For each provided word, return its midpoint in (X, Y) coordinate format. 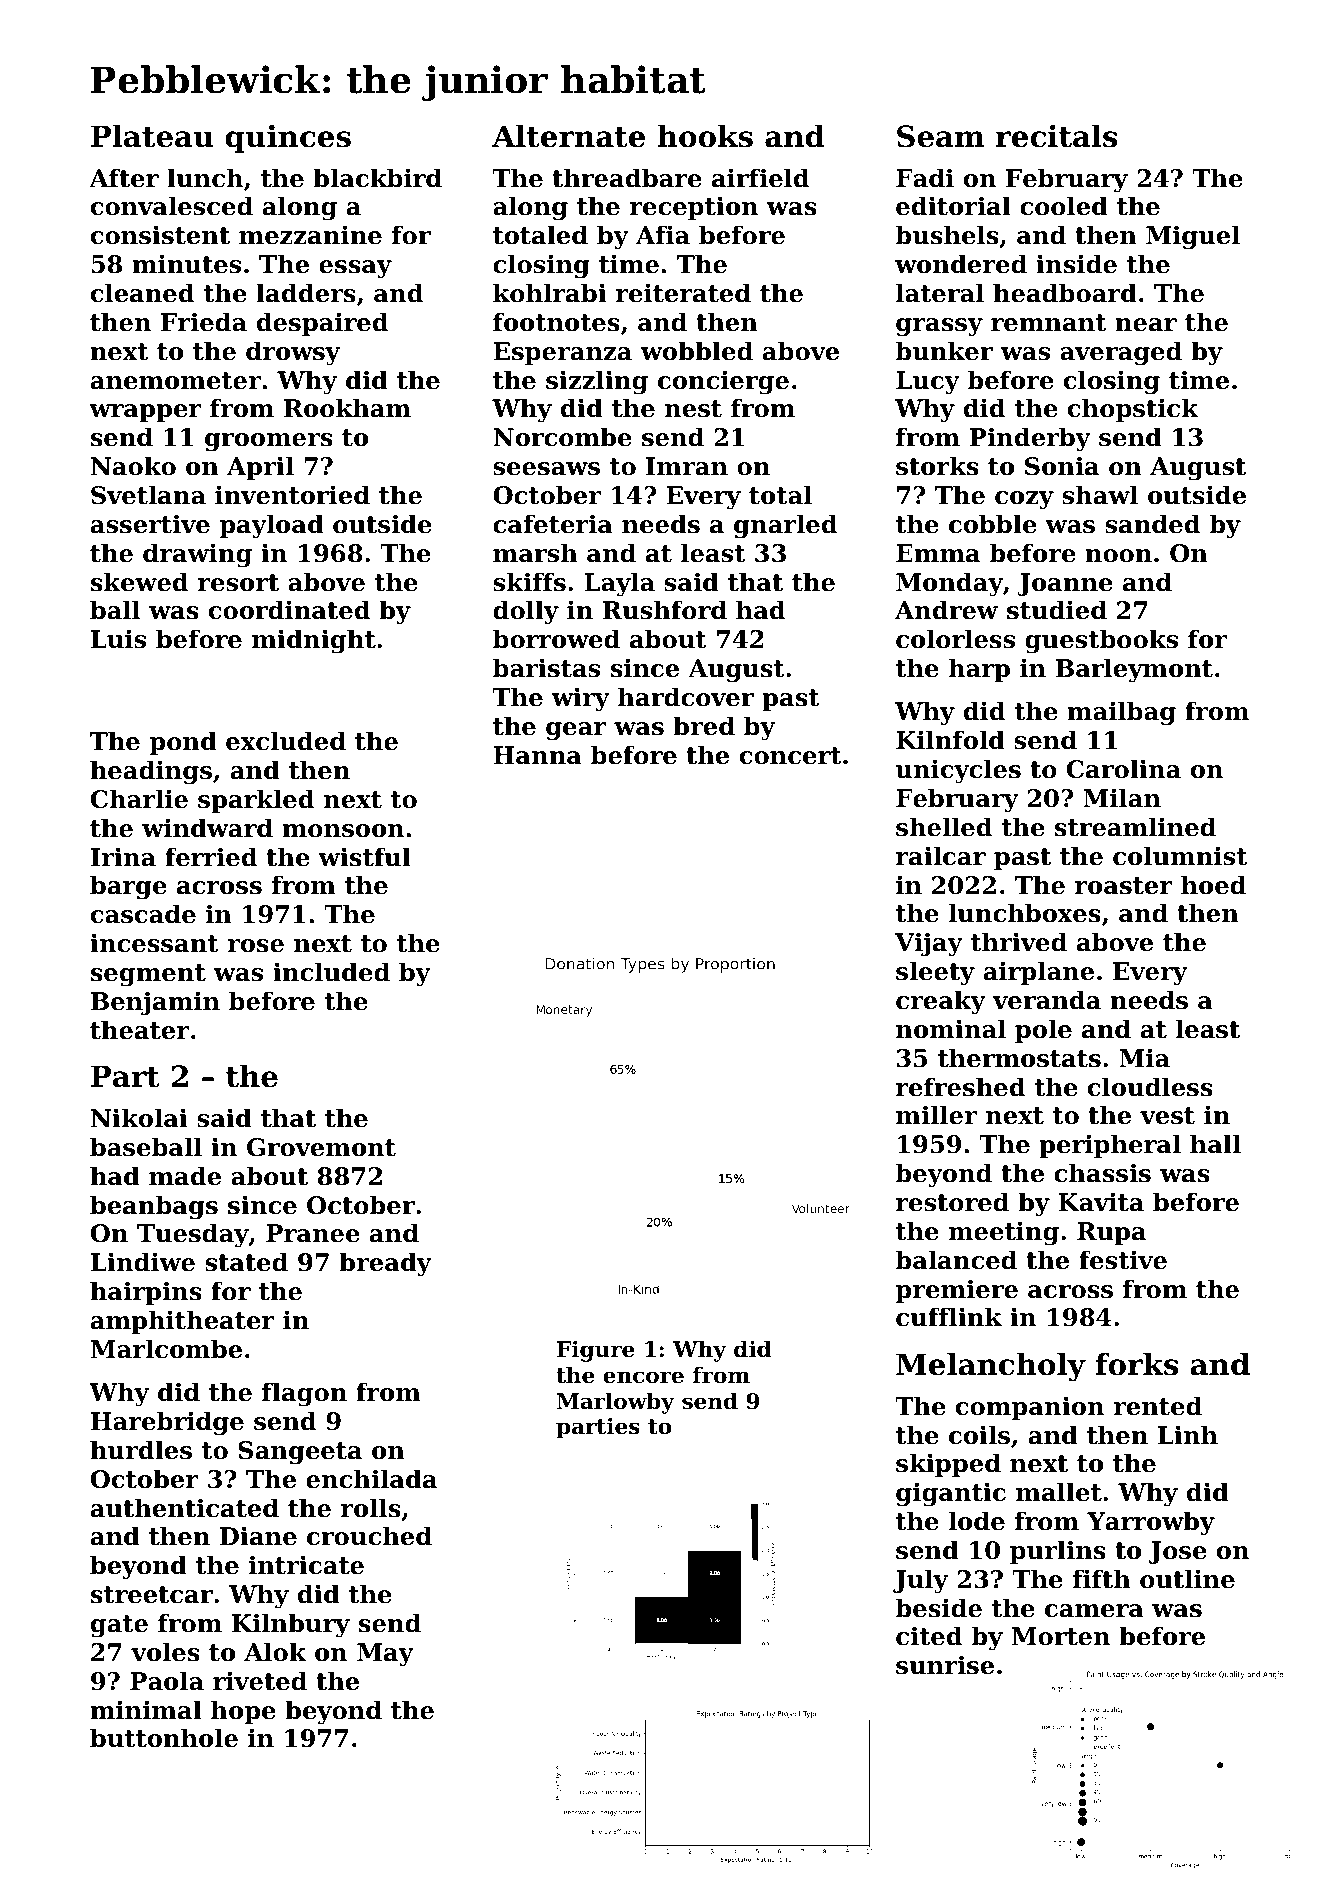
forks (1137, 1364)
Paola (167, 1681)
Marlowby (616, 1403)
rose (255, 946)
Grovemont (321, 1147)
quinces (288, 139)
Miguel (1193, 237)
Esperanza (562, 353)
